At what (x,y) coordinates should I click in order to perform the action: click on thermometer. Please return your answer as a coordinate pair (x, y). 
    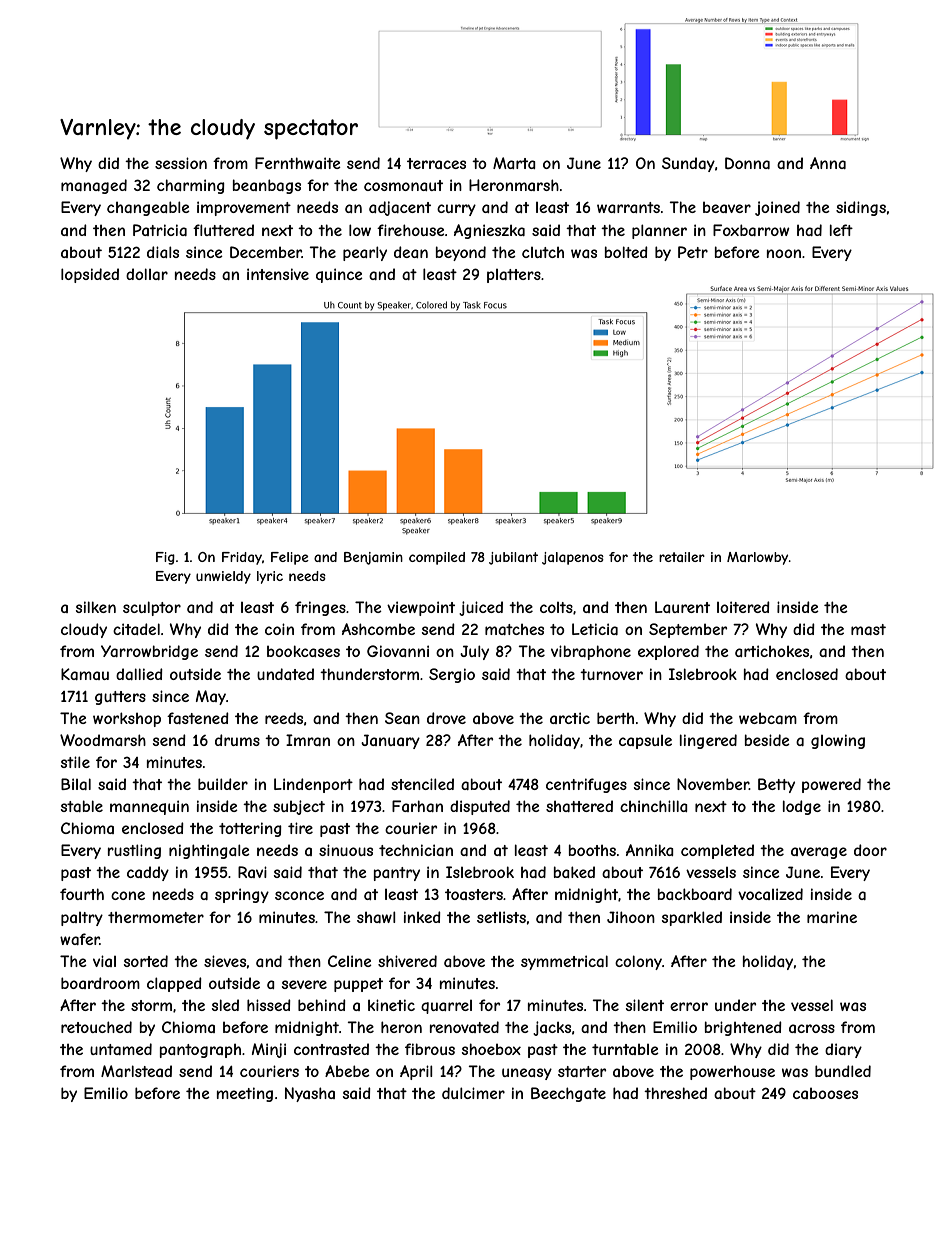
    Looking at the image, I should click on (156, 917).
